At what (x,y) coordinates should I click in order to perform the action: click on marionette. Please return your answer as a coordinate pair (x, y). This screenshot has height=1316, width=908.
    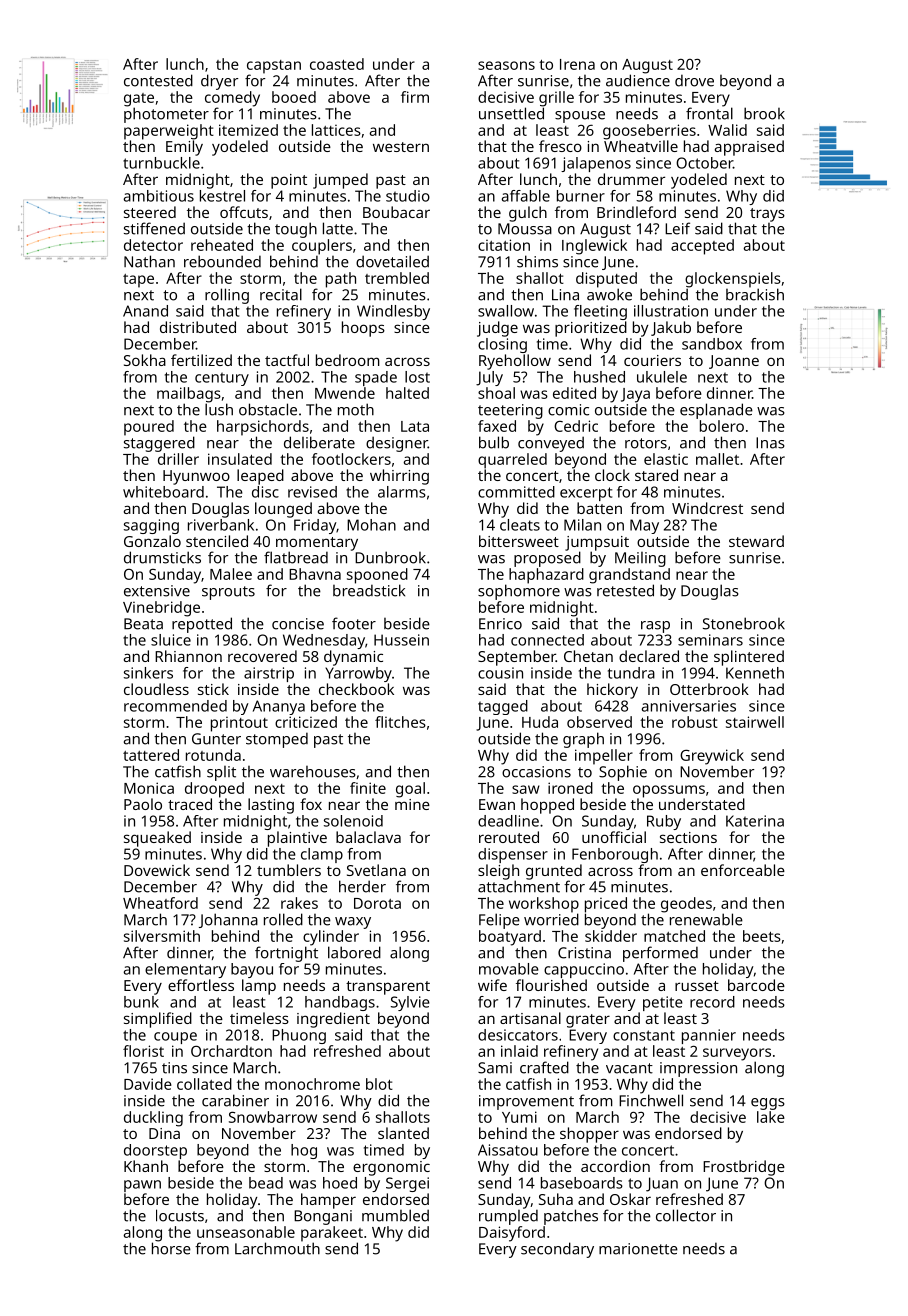
    Looking at the image, I should click on (638, 1249).
